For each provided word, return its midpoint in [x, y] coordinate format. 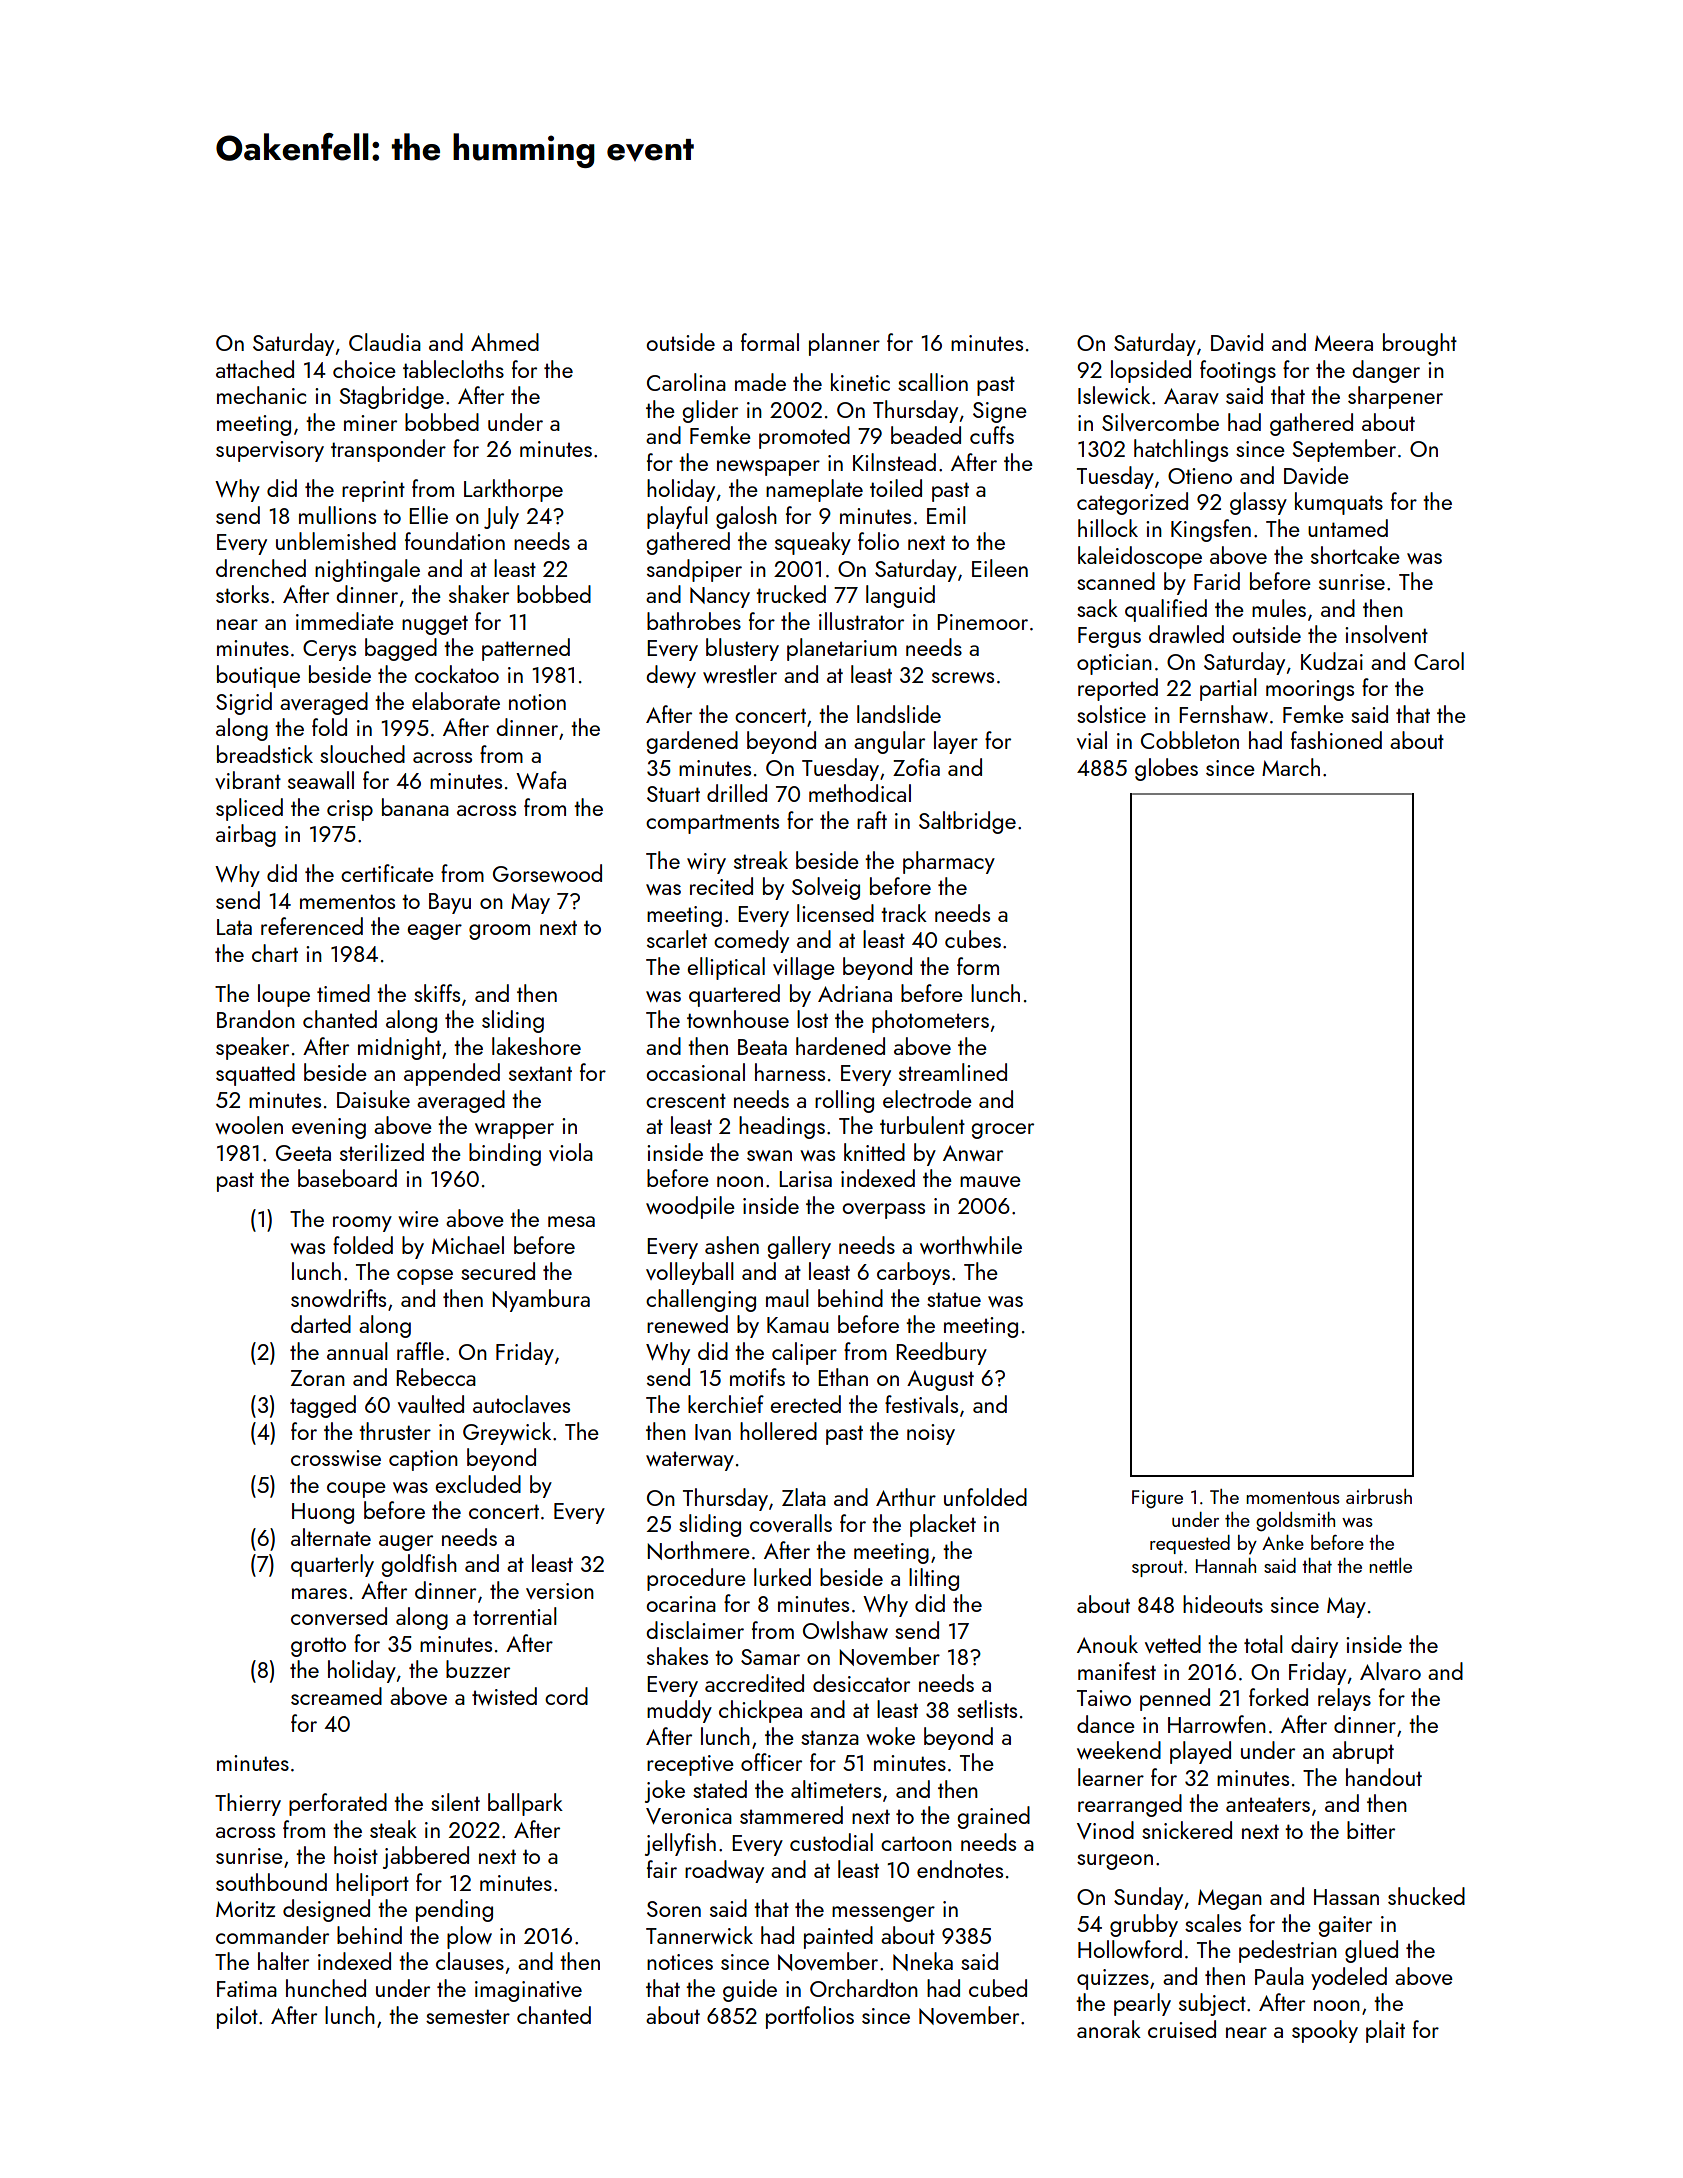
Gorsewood [547, 873]
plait [1385, 2031]
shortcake [1355, 555]
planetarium [842, 649]
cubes [973, 939]
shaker [479, 594]
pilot [237, 2017]
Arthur [906, 1497]
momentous [1293, 1498]
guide [750, 1990]
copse [425, 1277]
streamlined [953, 1072]
